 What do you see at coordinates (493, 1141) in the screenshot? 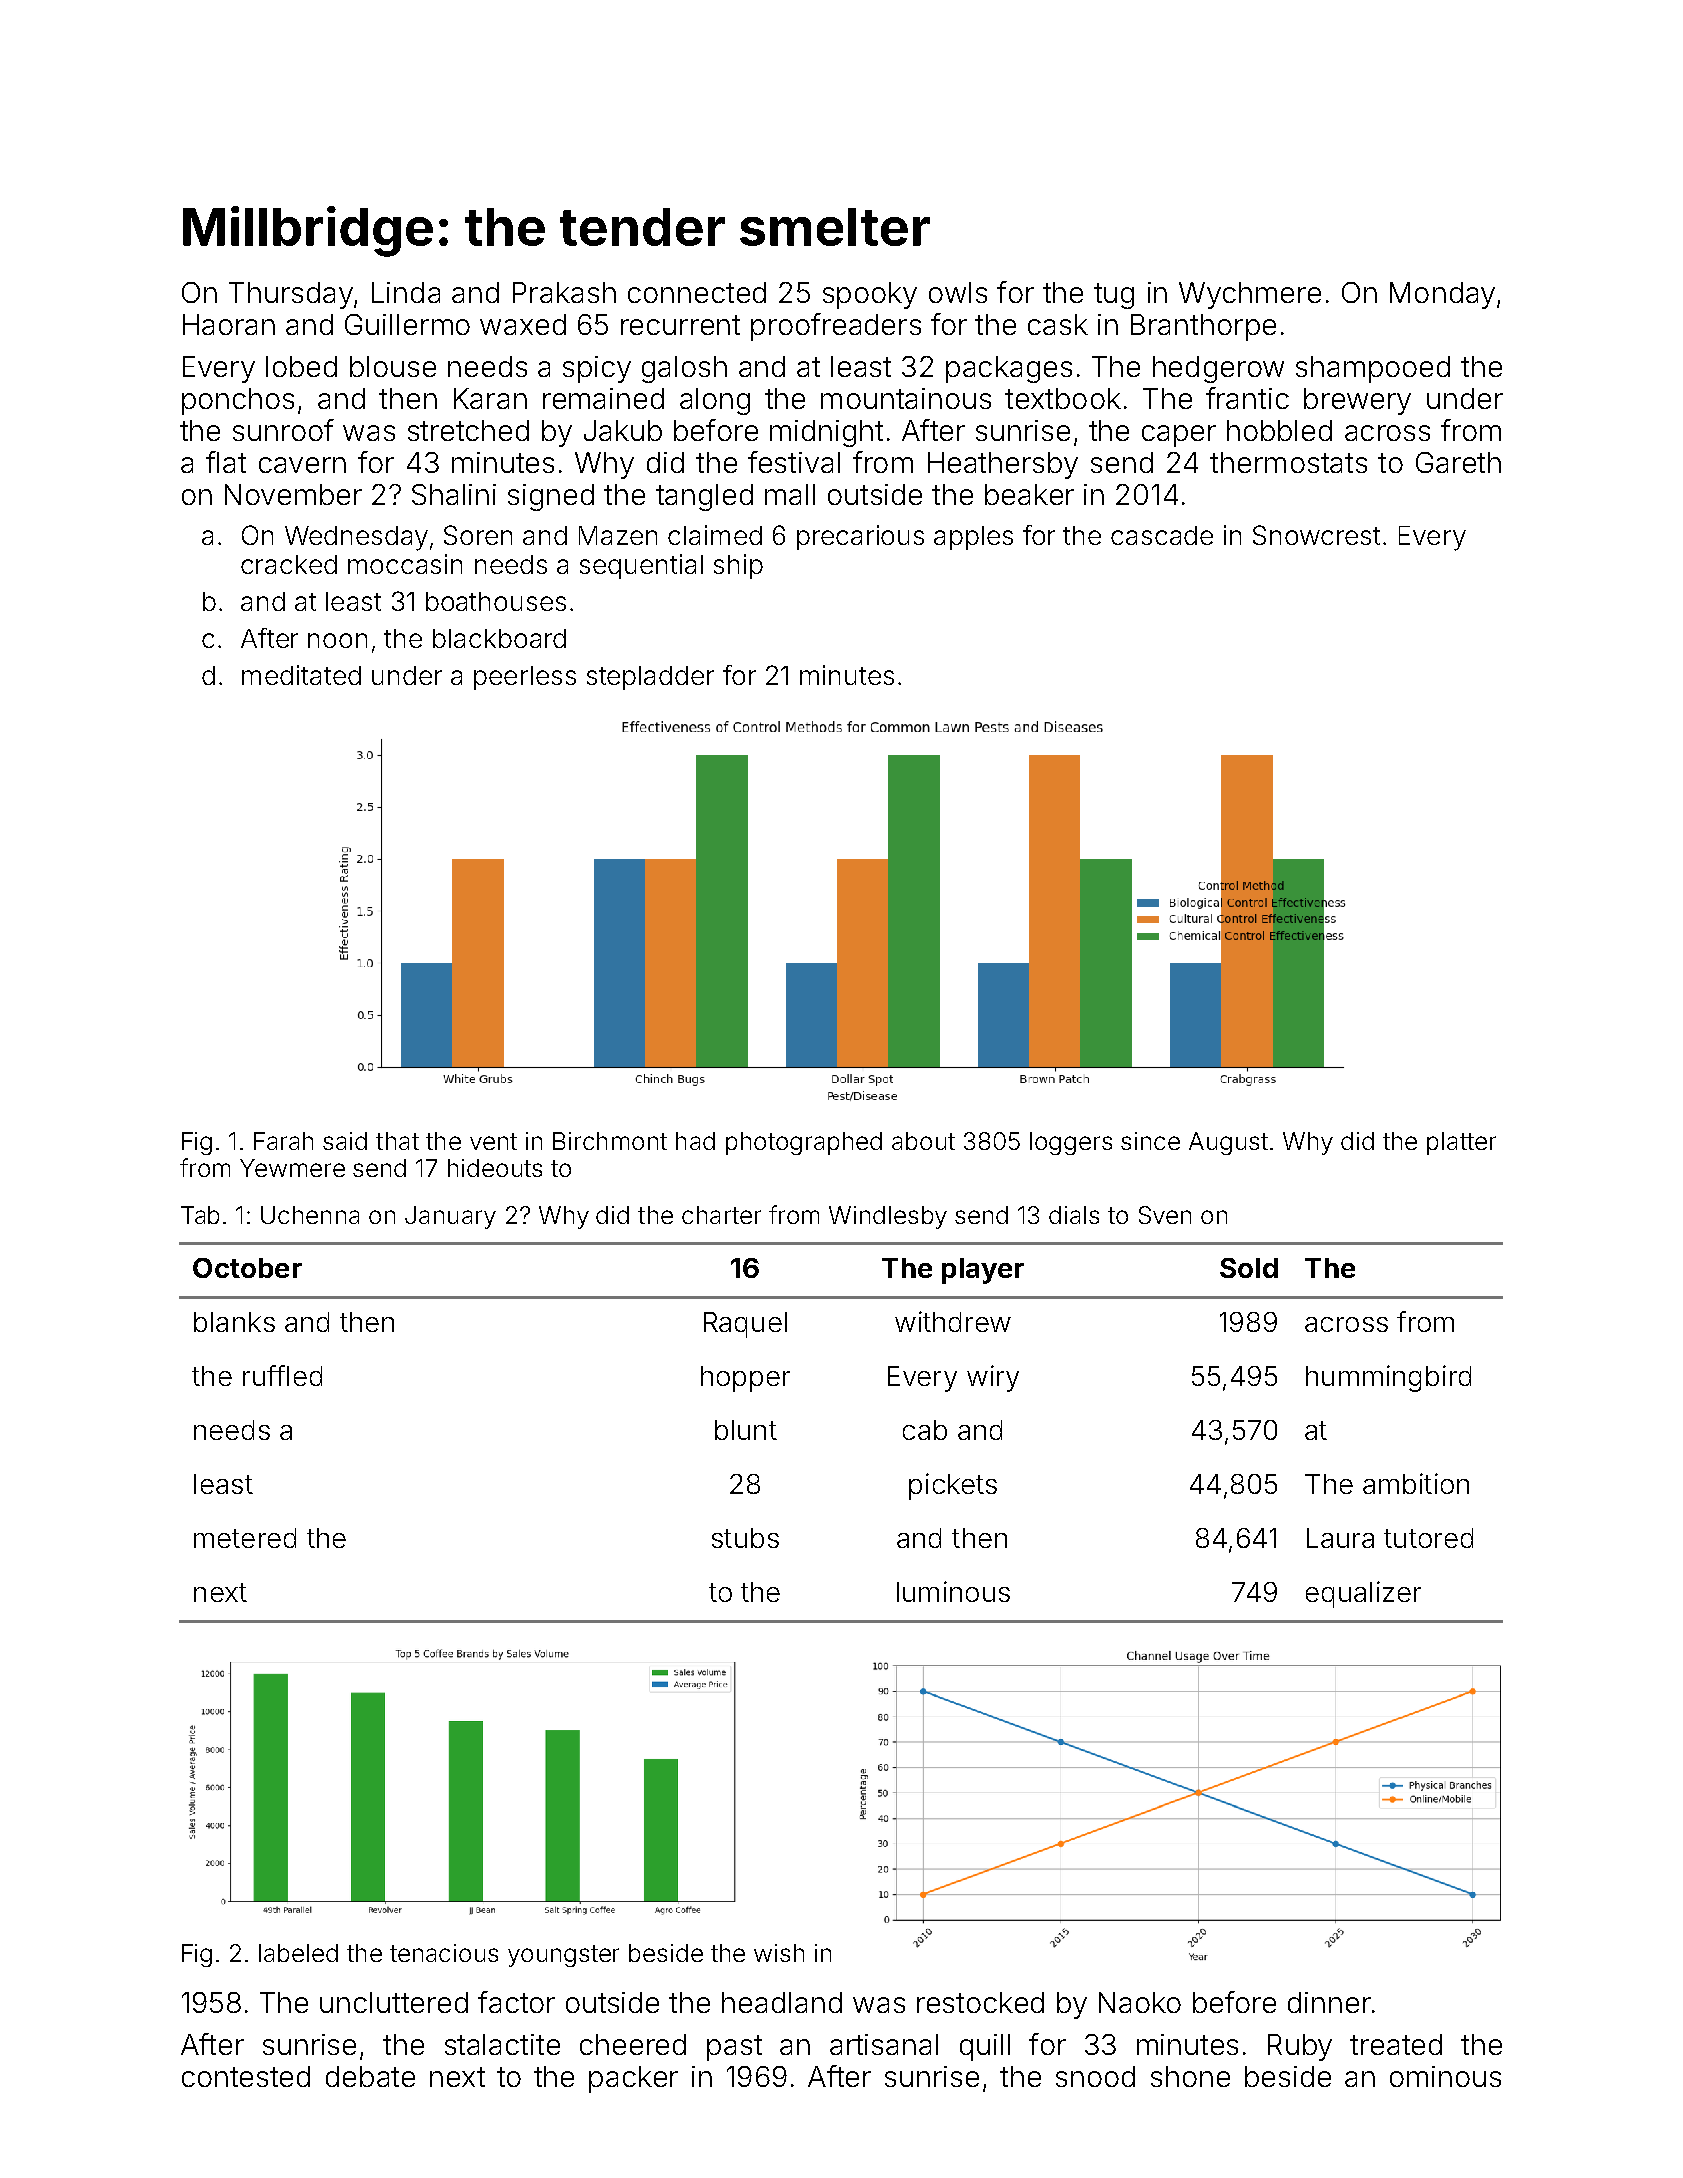
I see `vent` at bounding box center [493, 1141].
